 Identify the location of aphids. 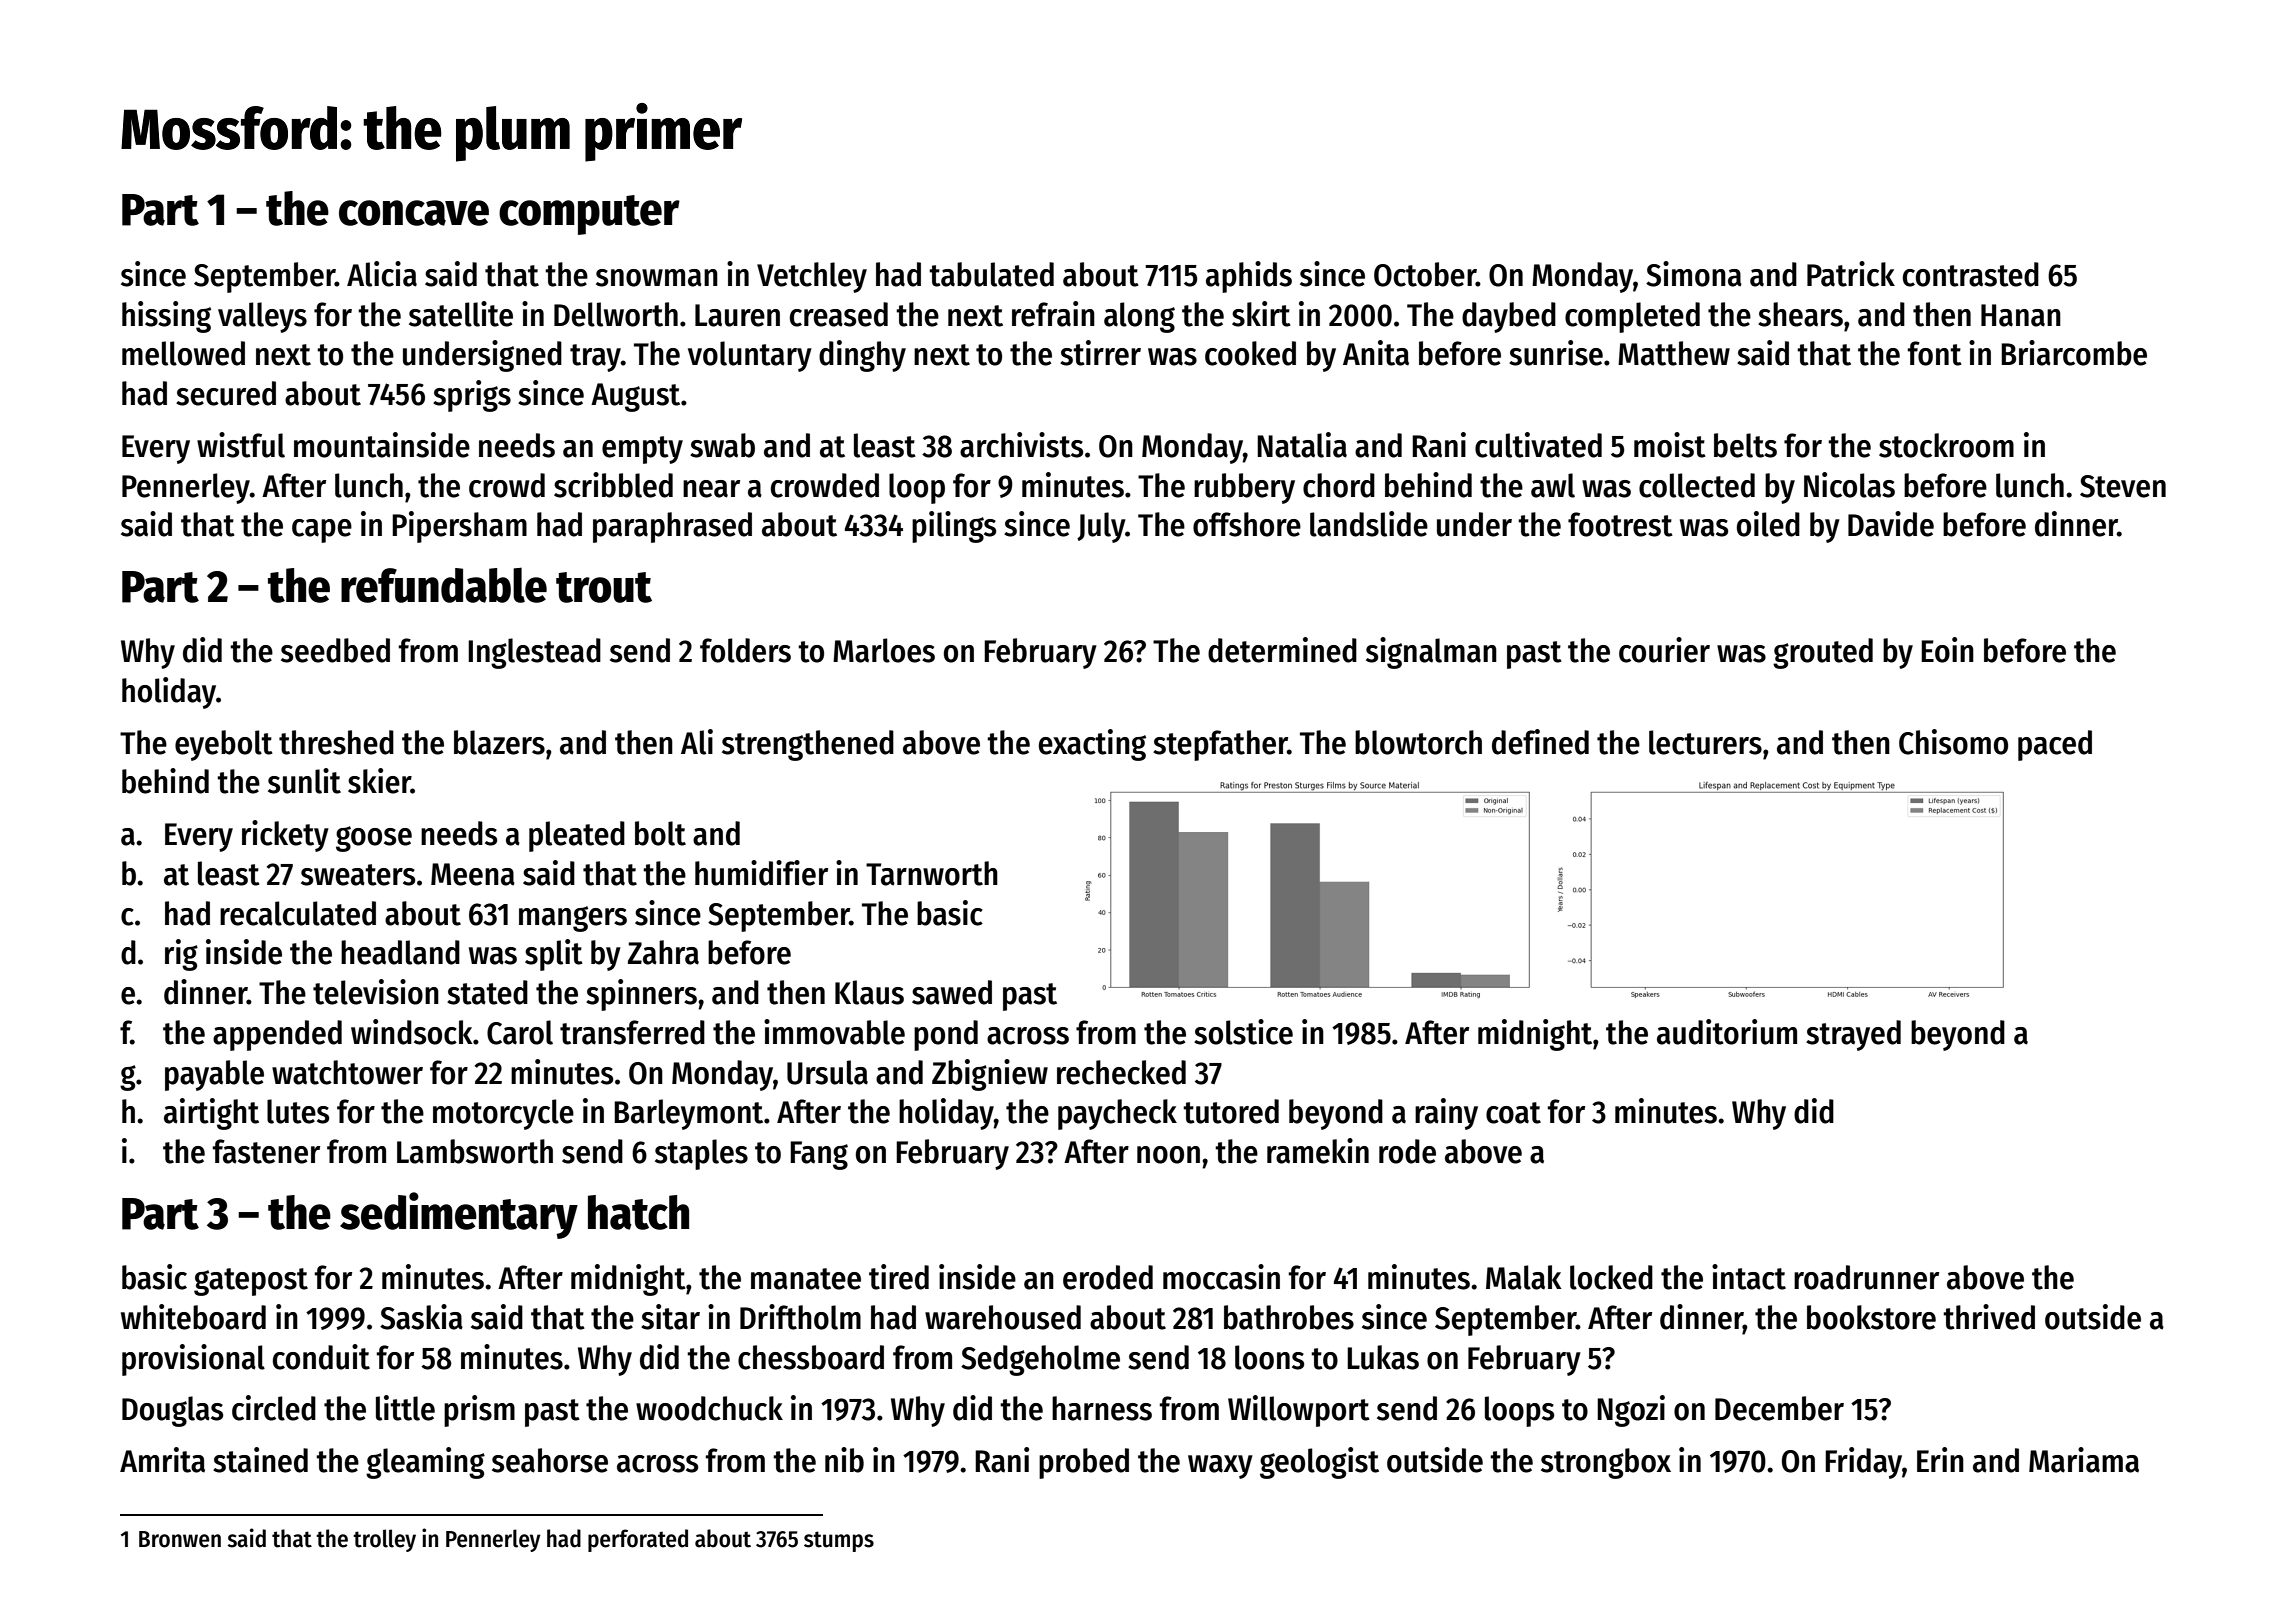
(1249, 277).
